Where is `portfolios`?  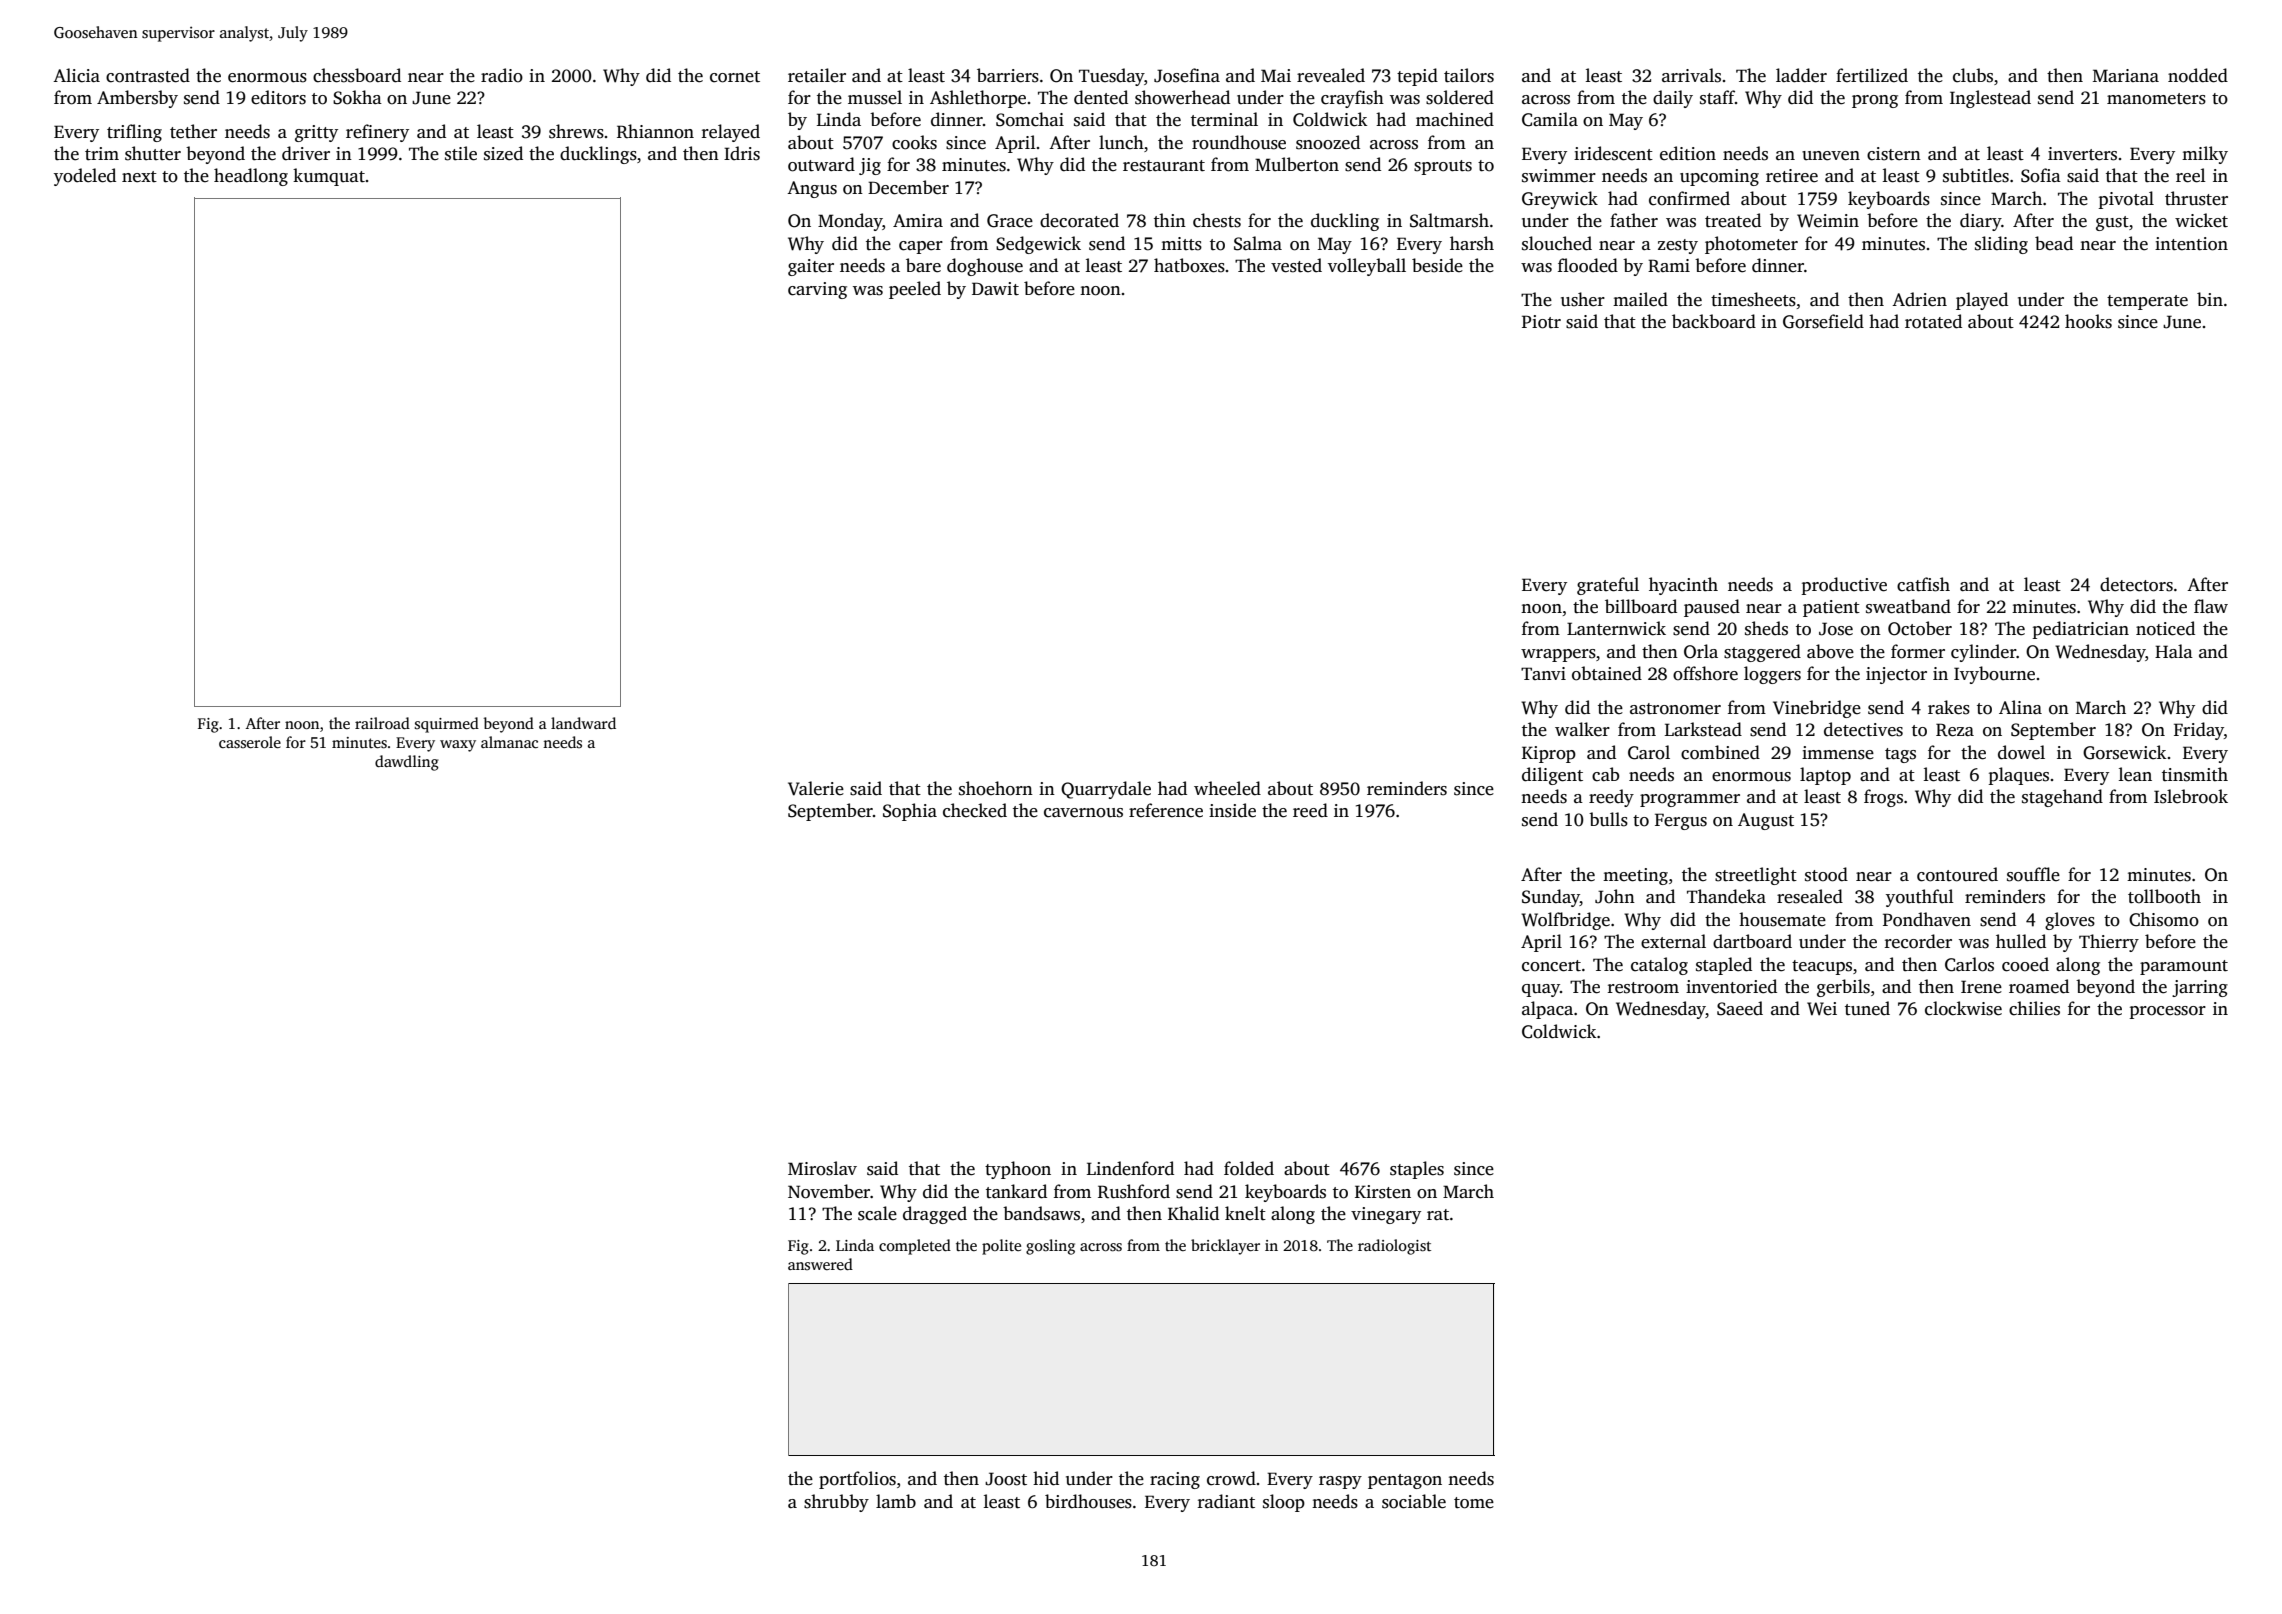 portfolios is located at coordinates (857, 1480).
